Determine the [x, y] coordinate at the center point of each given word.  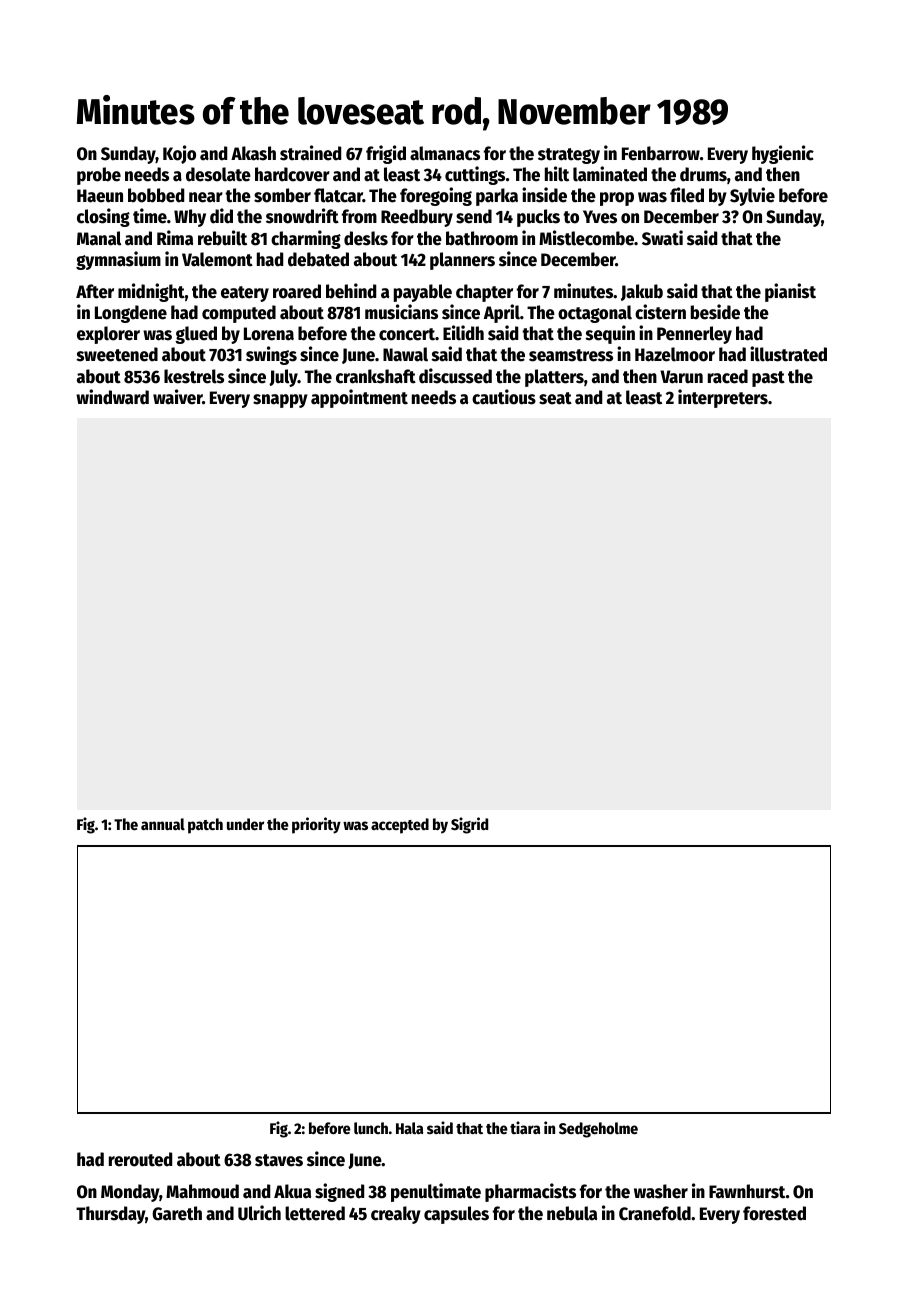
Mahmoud [202, 1191]
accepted [400, 826]
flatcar [338, 195]
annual [163, 824]
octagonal [595, 314]
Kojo [179, 154]
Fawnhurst [747, 1191]
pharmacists [530, 1192]
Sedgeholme [598, 1130]
